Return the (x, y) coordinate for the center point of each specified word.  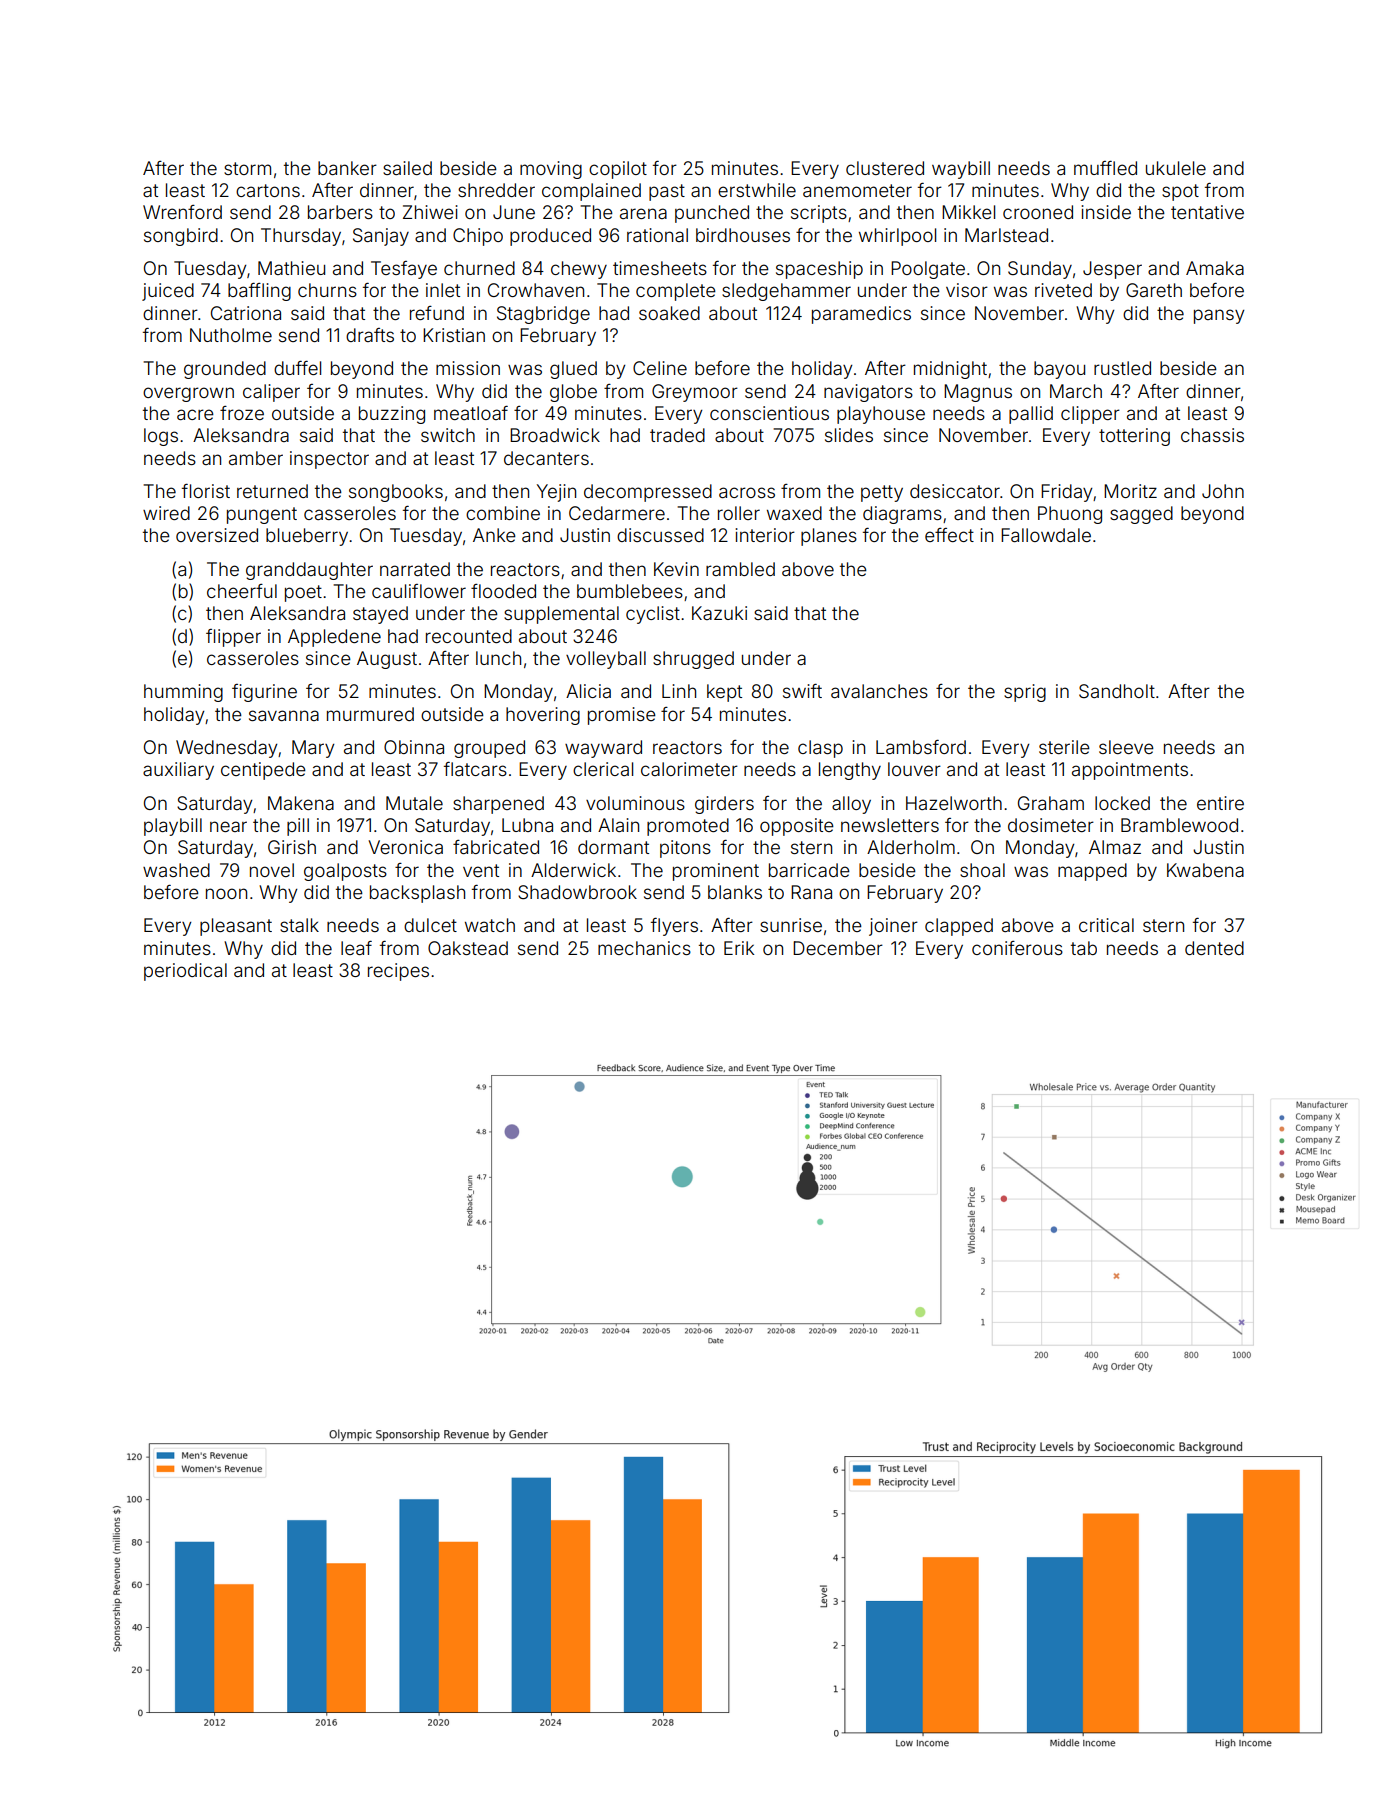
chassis (1212, 435)
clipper (1090, 415)
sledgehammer (786, 292)
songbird (181, 237)
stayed (380, 615)
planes (829, 537)
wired (166, 513)
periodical (185, 972)
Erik (739, 948)
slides (849, 435)
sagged (1141, 515)
